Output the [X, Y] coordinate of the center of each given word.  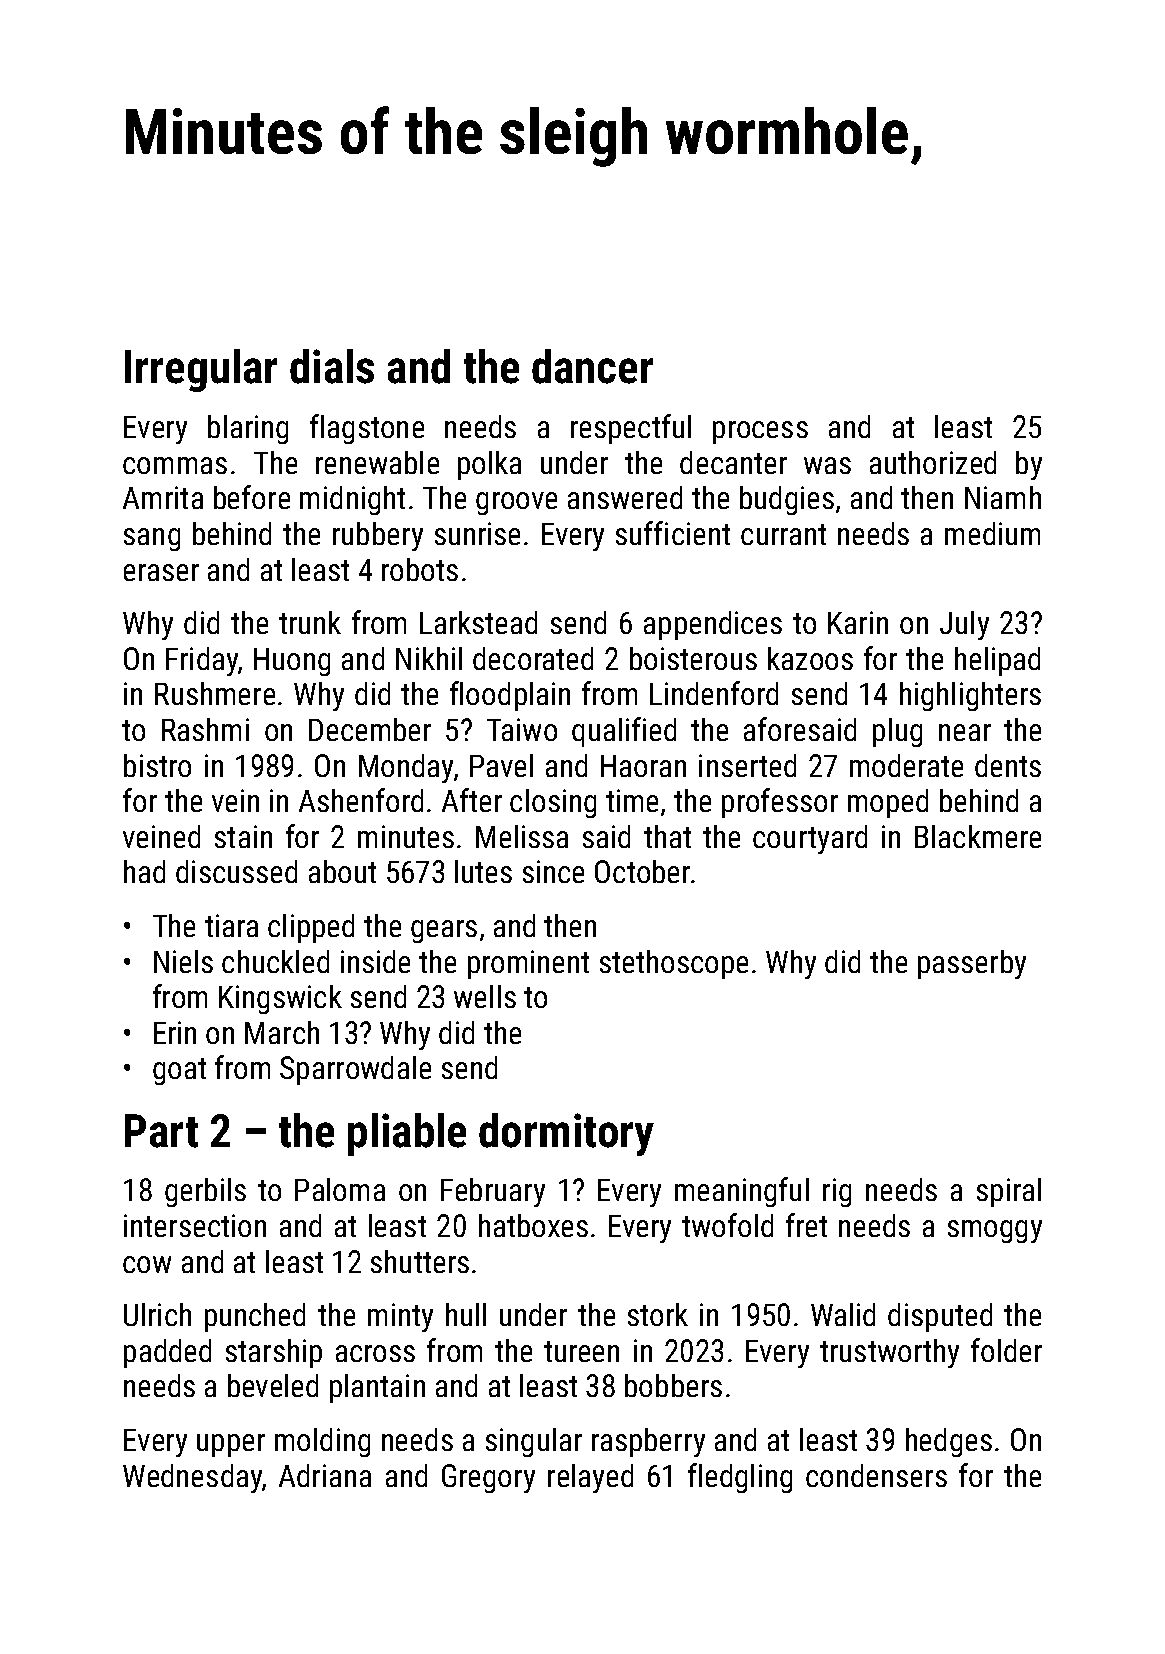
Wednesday [192, 1478]
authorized [933, 462]
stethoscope [674, 964]
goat [179, 1071]
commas [175, 465]
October [642, 871]
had [144, 871]
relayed [590, 1478]
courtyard [810, 839]
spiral [1009, 1192]
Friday [202, 661]
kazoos [810, 658]
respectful [631, 429]
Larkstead [478, 622]
